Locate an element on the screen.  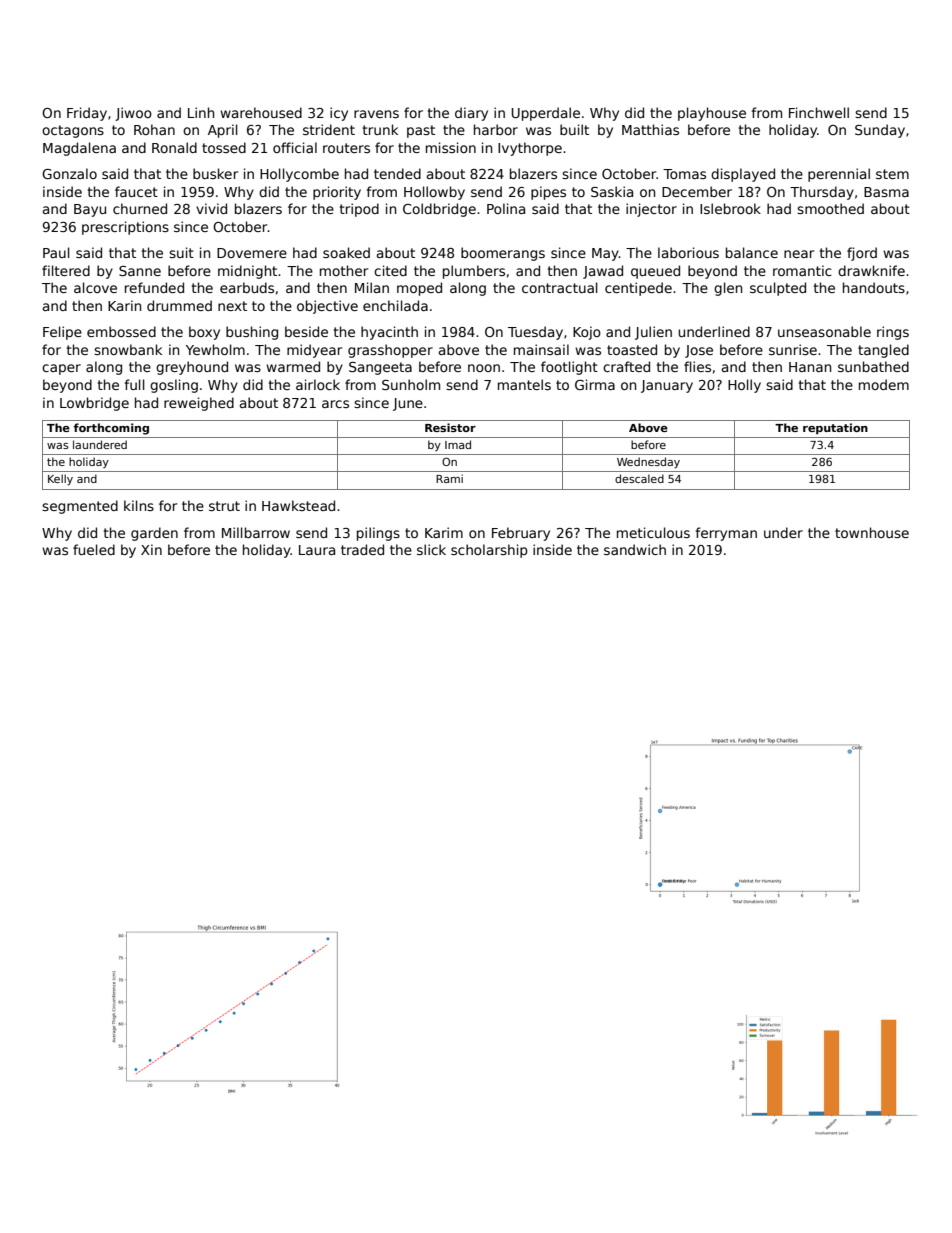
segmented is located at coordinates (80, 507).
